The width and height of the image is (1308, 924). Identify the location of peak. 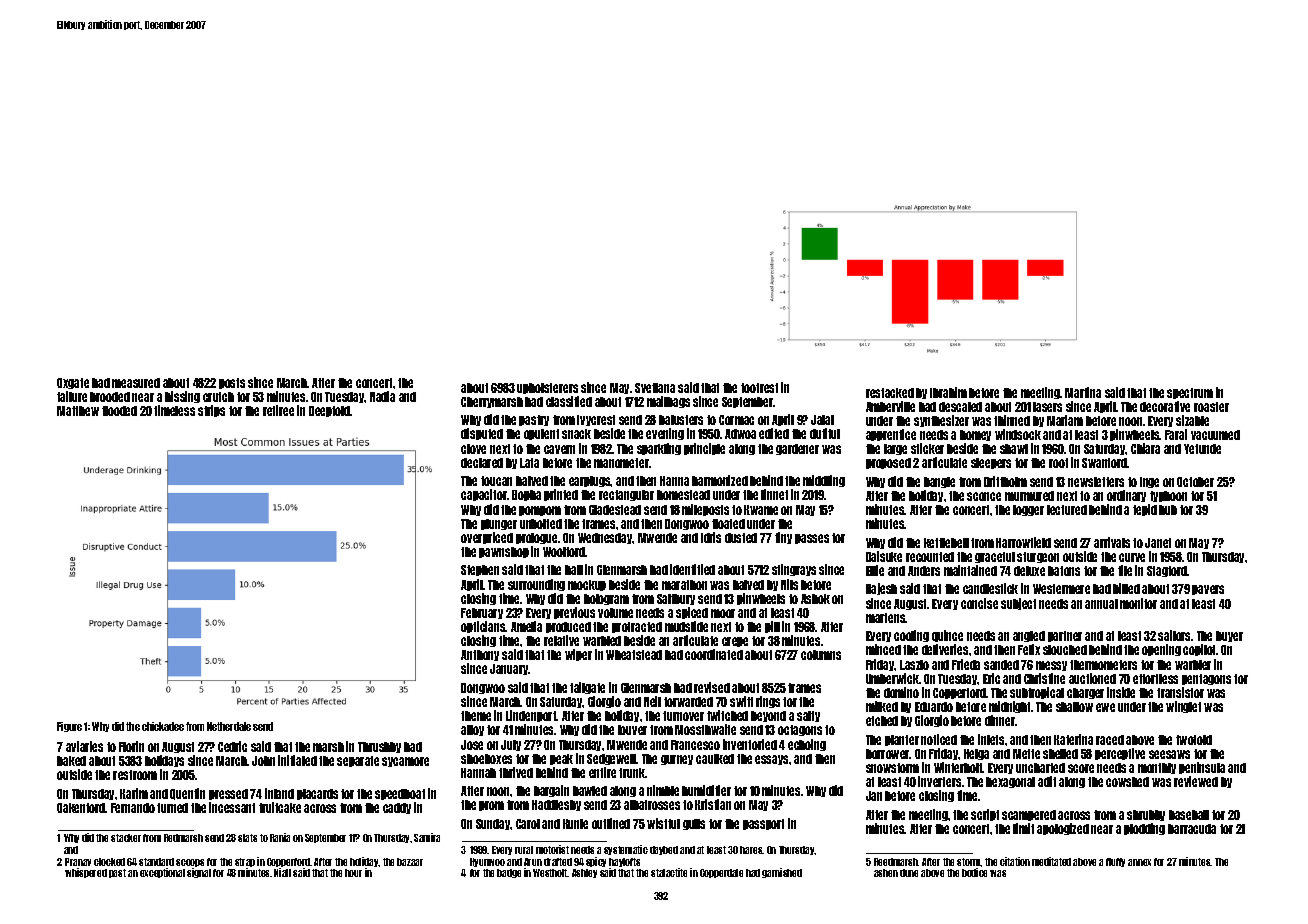
(561, 759).
